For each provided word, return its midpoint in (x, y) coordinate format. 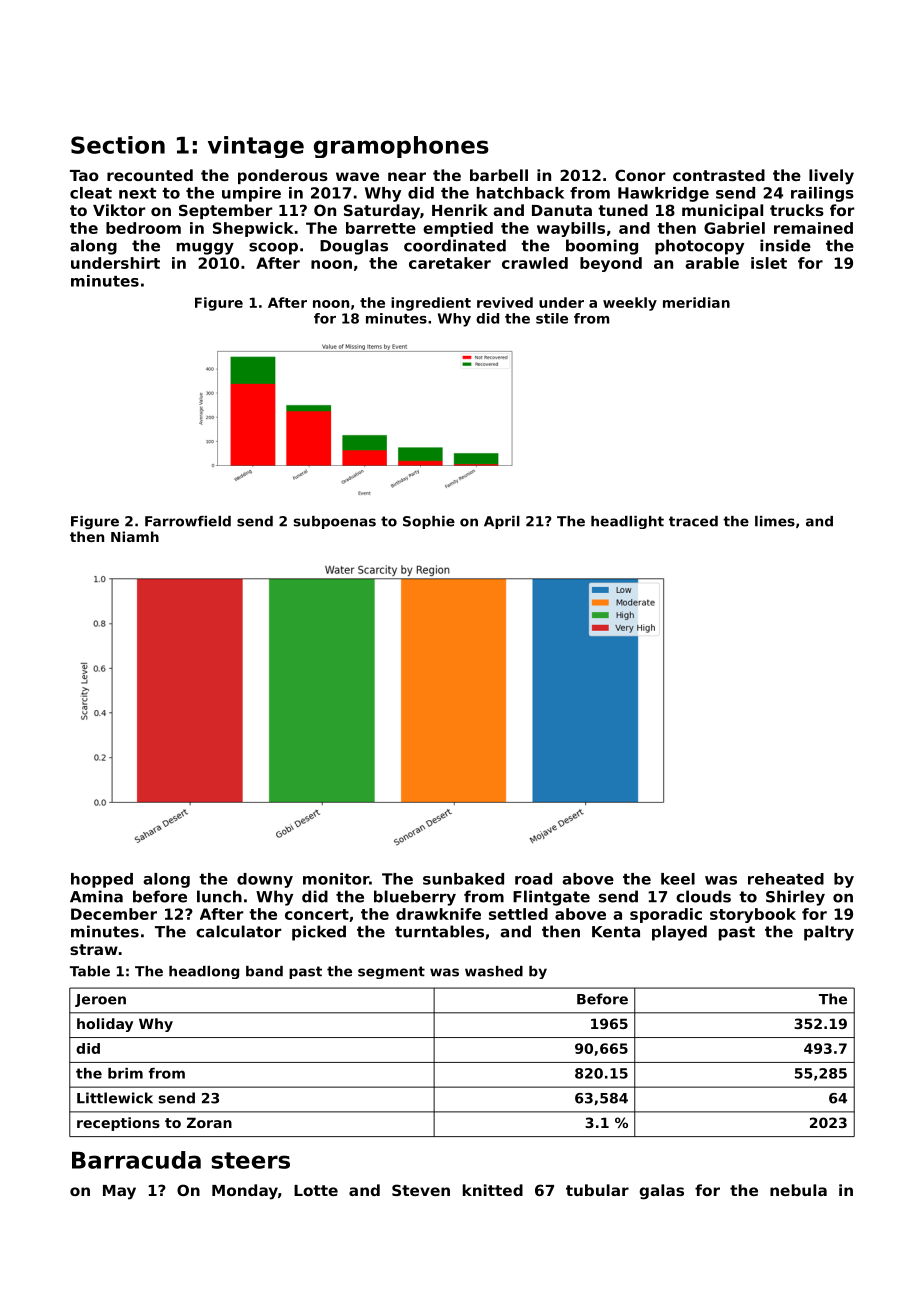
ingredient (431, 304)
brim (125, 1073)
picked (319, 933)
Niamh (135, 536)
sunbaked (463, 879)
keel (678, 879)
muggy (205, 248)
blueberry (415, 898)
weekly (630, 304)
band (264, 971)
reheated (786, 879)
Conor (640, 175)
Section (118, 145)
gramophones (401, 147)
